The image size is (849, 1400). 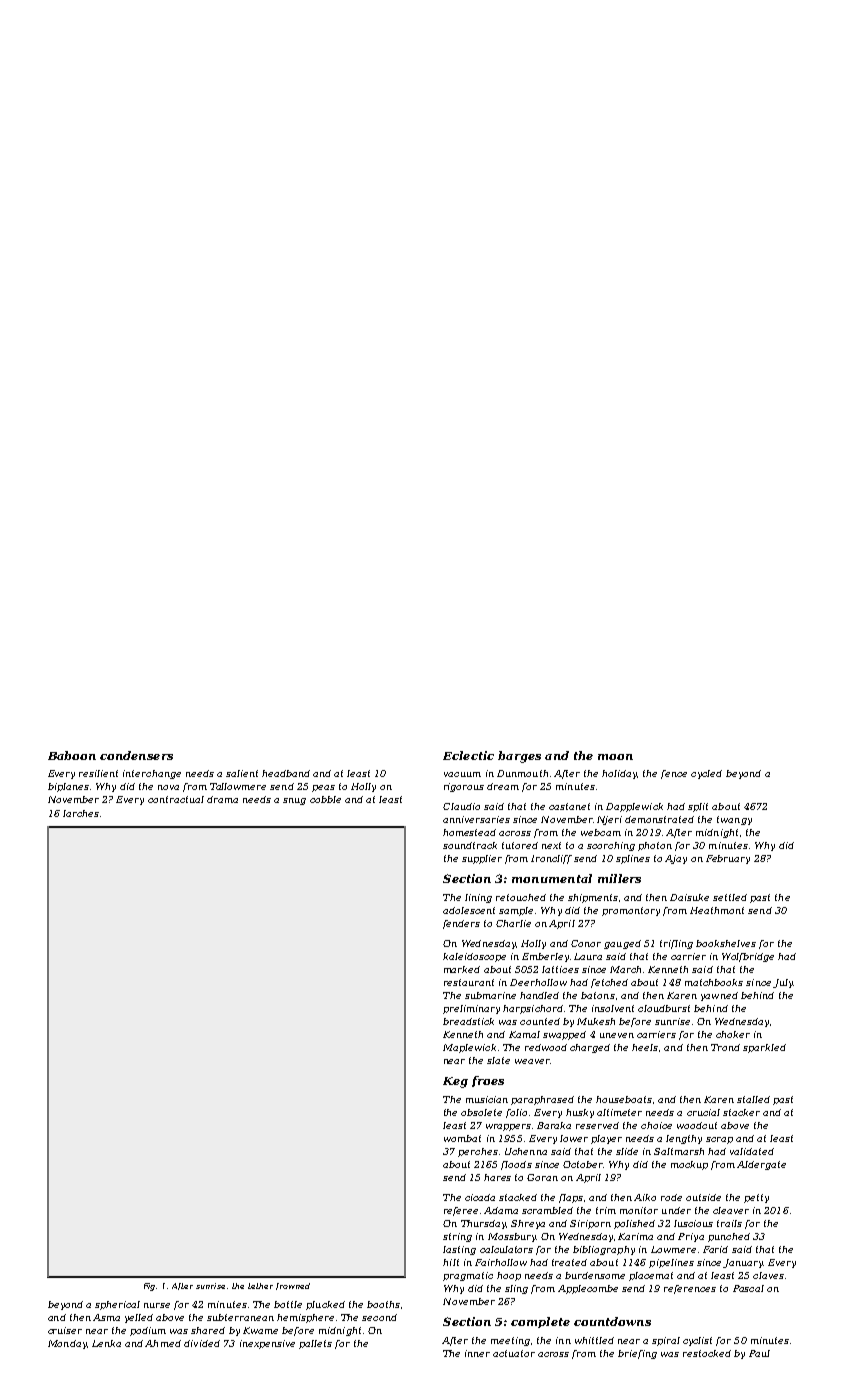 I want to click on podium, so click(x=148, y=1331).
